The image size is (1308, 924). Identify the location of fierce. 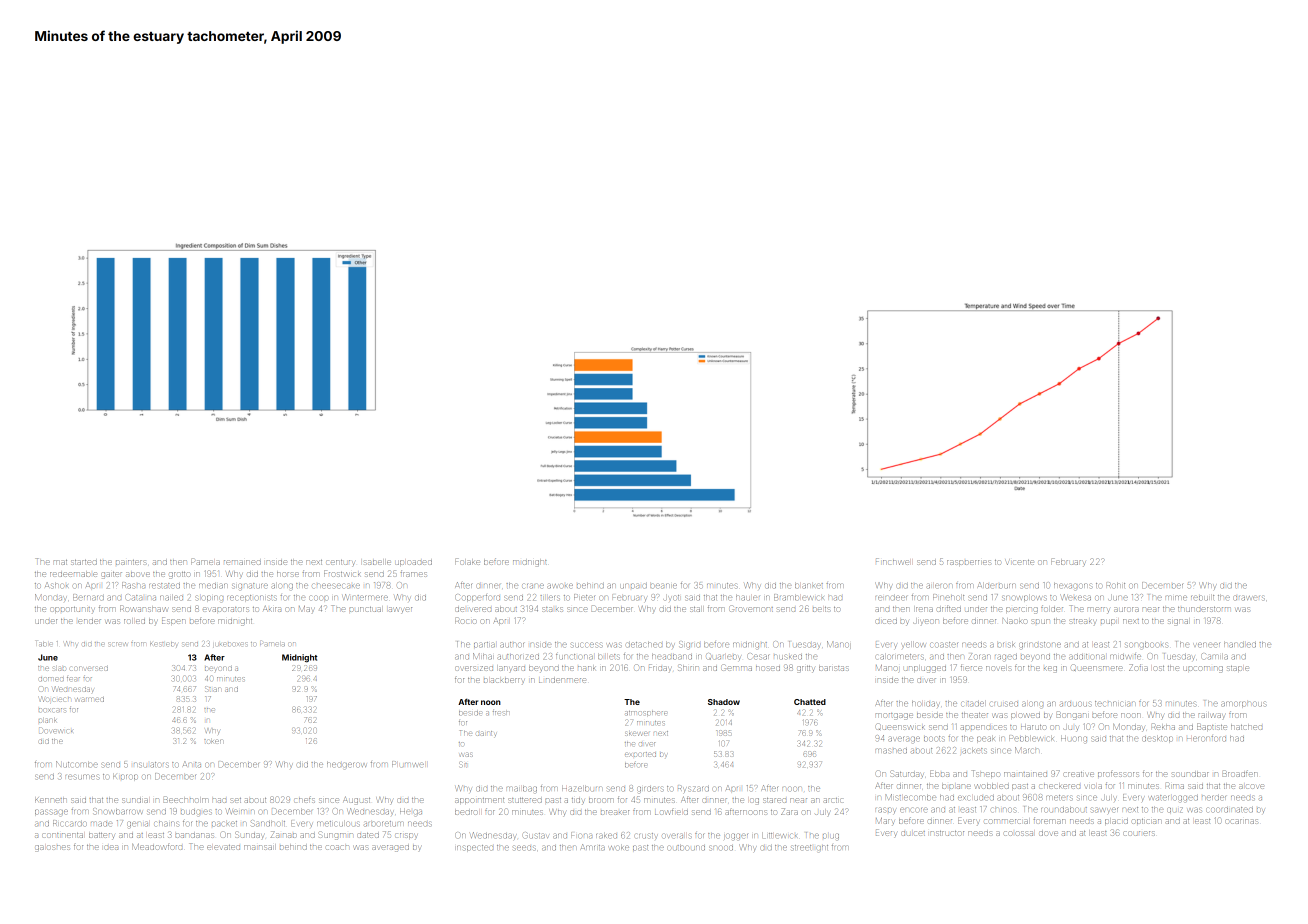
(971, 668).
